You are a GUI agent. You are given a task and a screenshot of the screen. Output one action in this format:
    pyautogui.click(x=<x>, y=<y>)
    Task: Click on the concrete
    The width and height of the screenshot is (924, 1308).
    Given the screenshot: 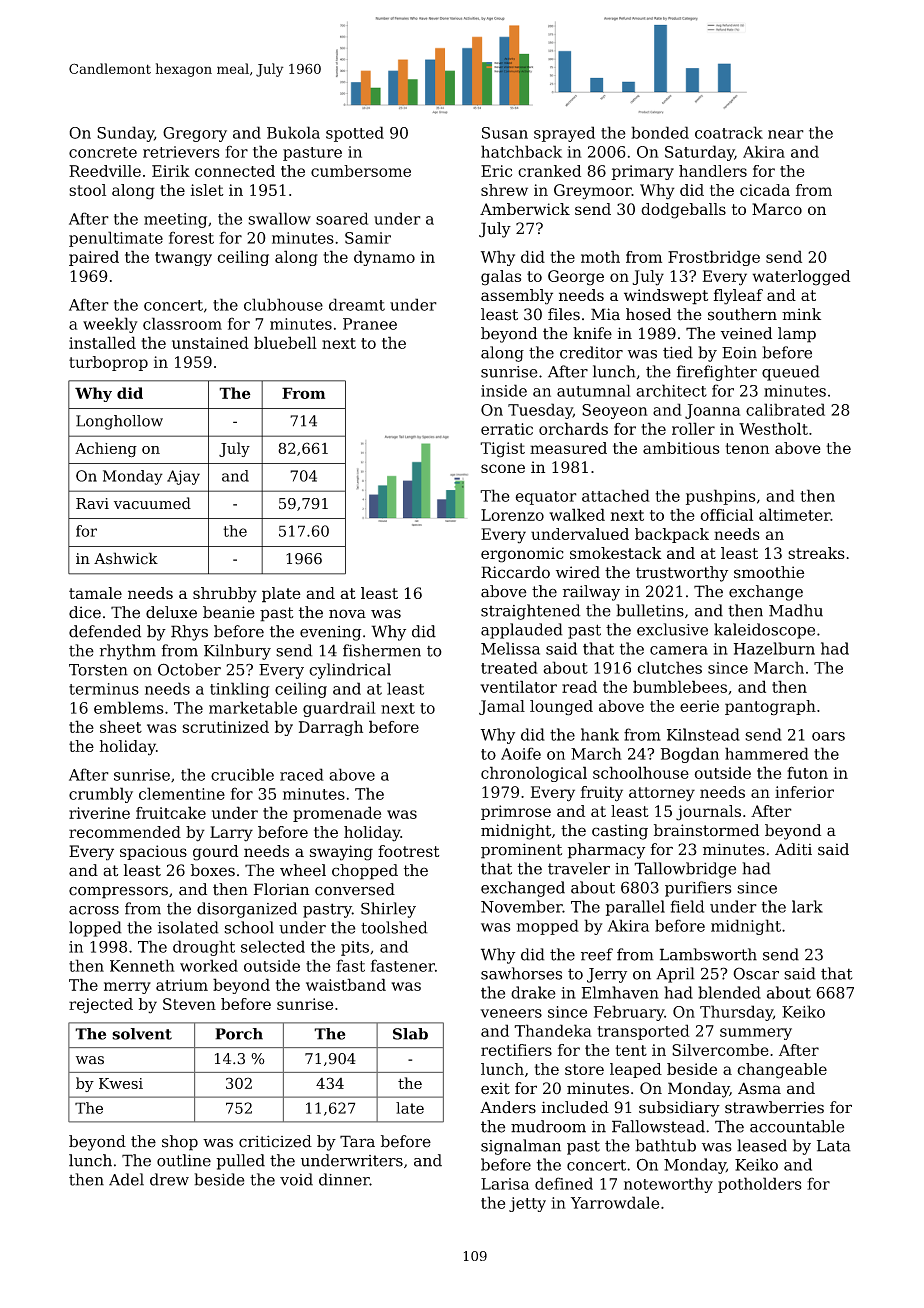 What is the action you would take?
    pyautogui.click(x=103, y=152)
